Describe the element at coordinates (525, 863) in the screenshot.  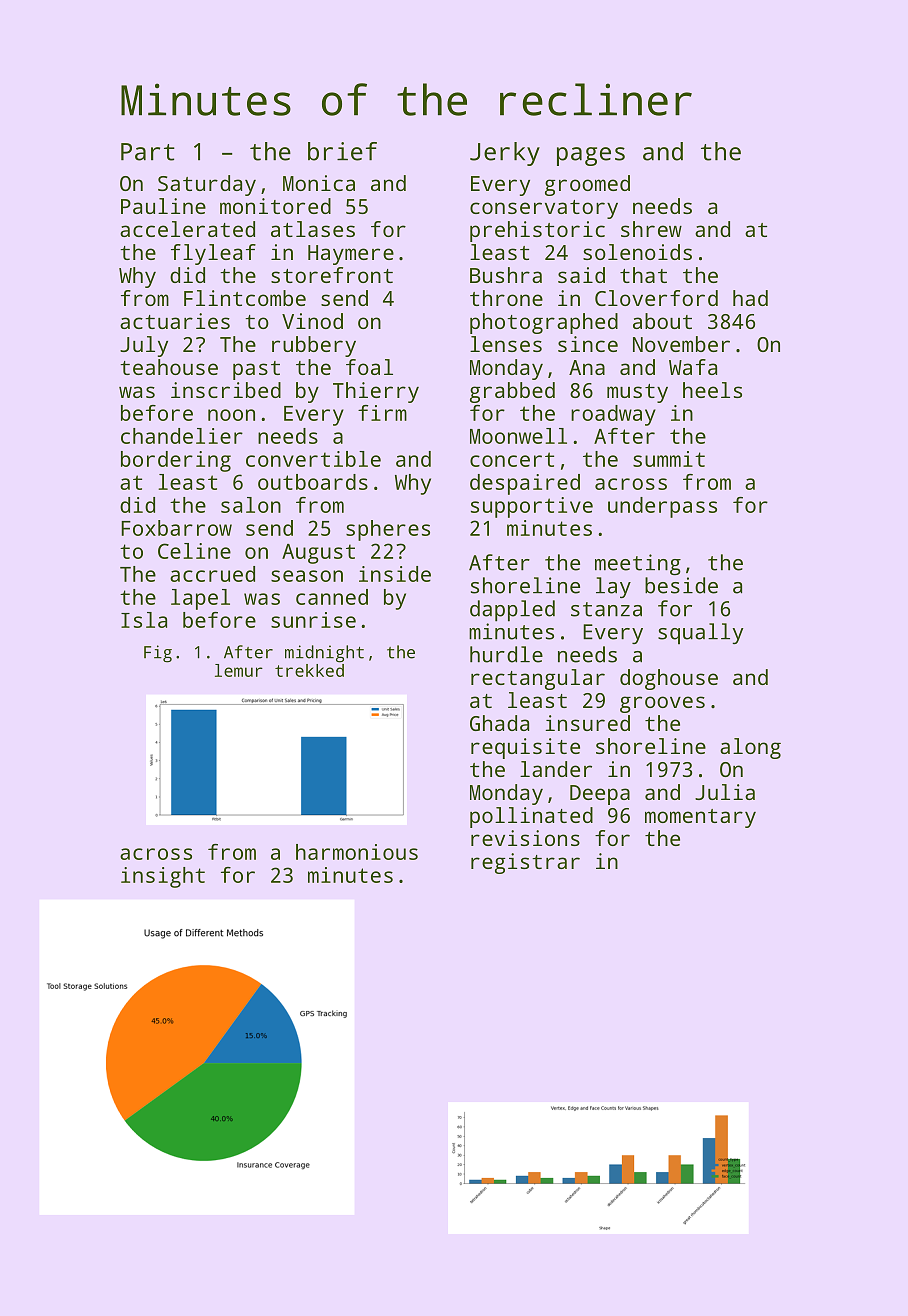
I see `registrar` at that location.
